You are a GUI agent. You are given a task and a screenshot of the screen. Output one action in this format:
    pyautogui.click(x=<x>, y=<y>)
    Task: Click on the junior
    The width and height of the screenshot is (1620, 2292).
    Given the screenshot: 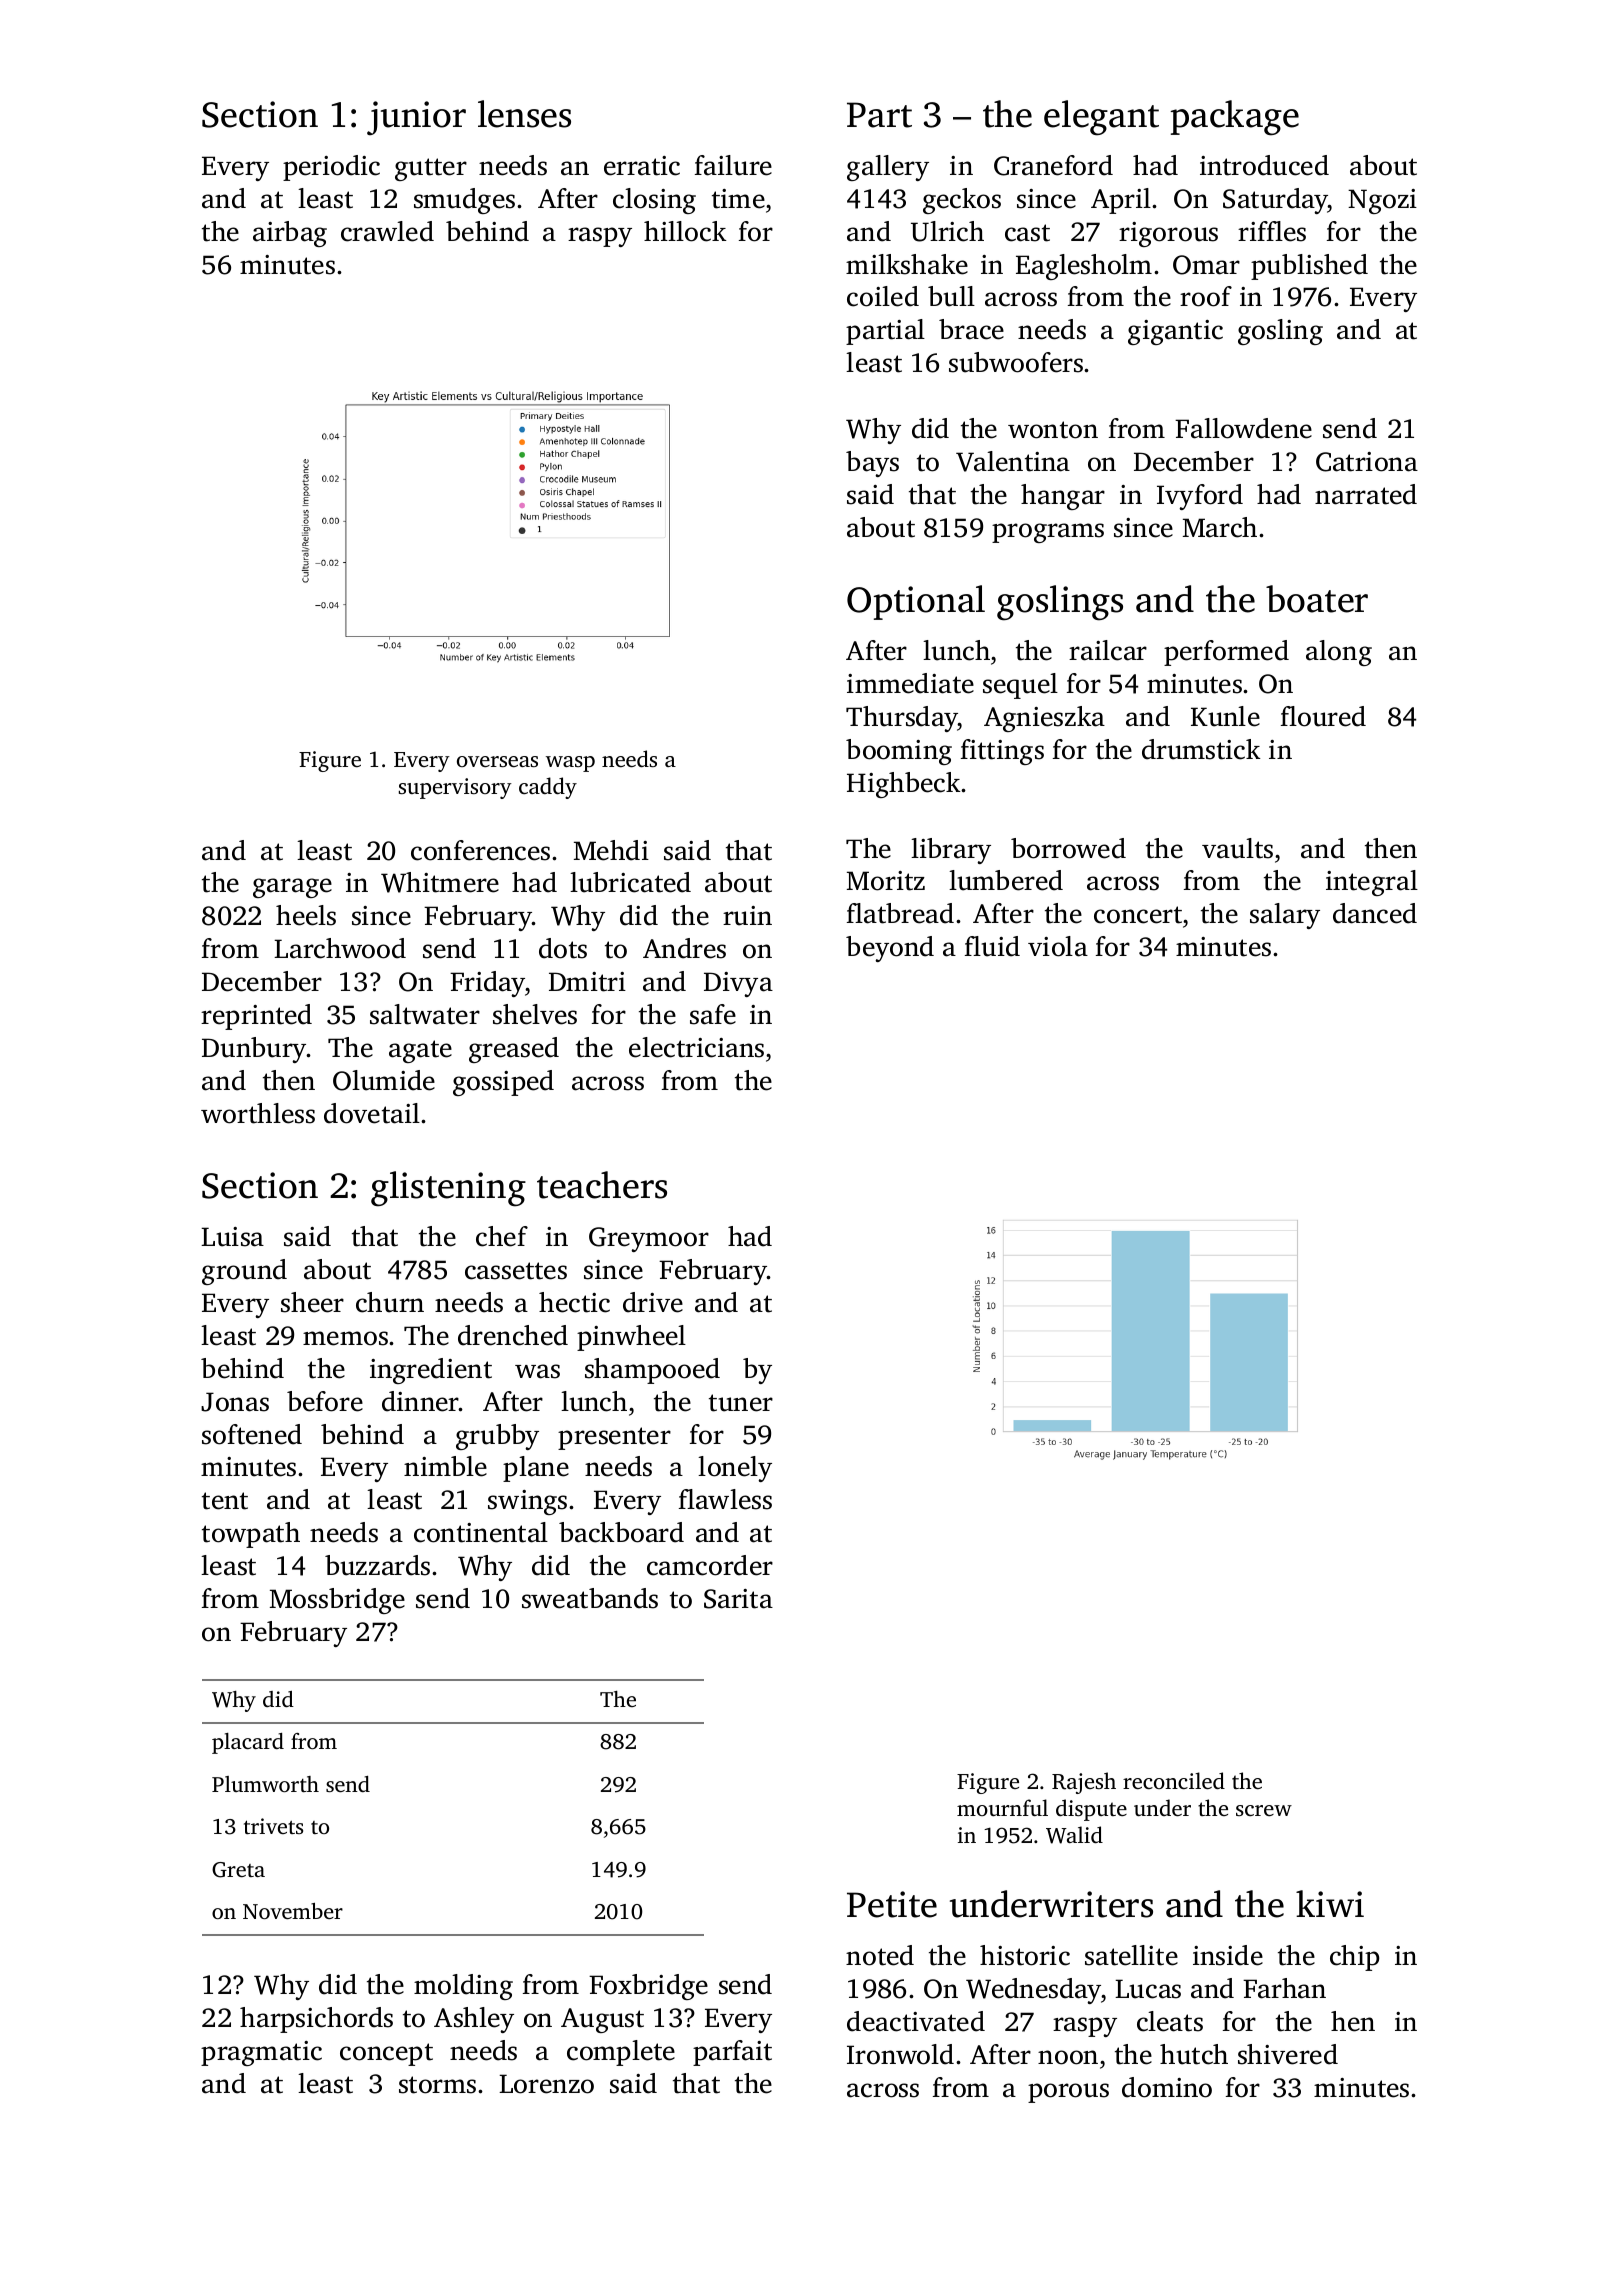 What is the action you would take?
    pyautogui.click(x=416, y=118)
